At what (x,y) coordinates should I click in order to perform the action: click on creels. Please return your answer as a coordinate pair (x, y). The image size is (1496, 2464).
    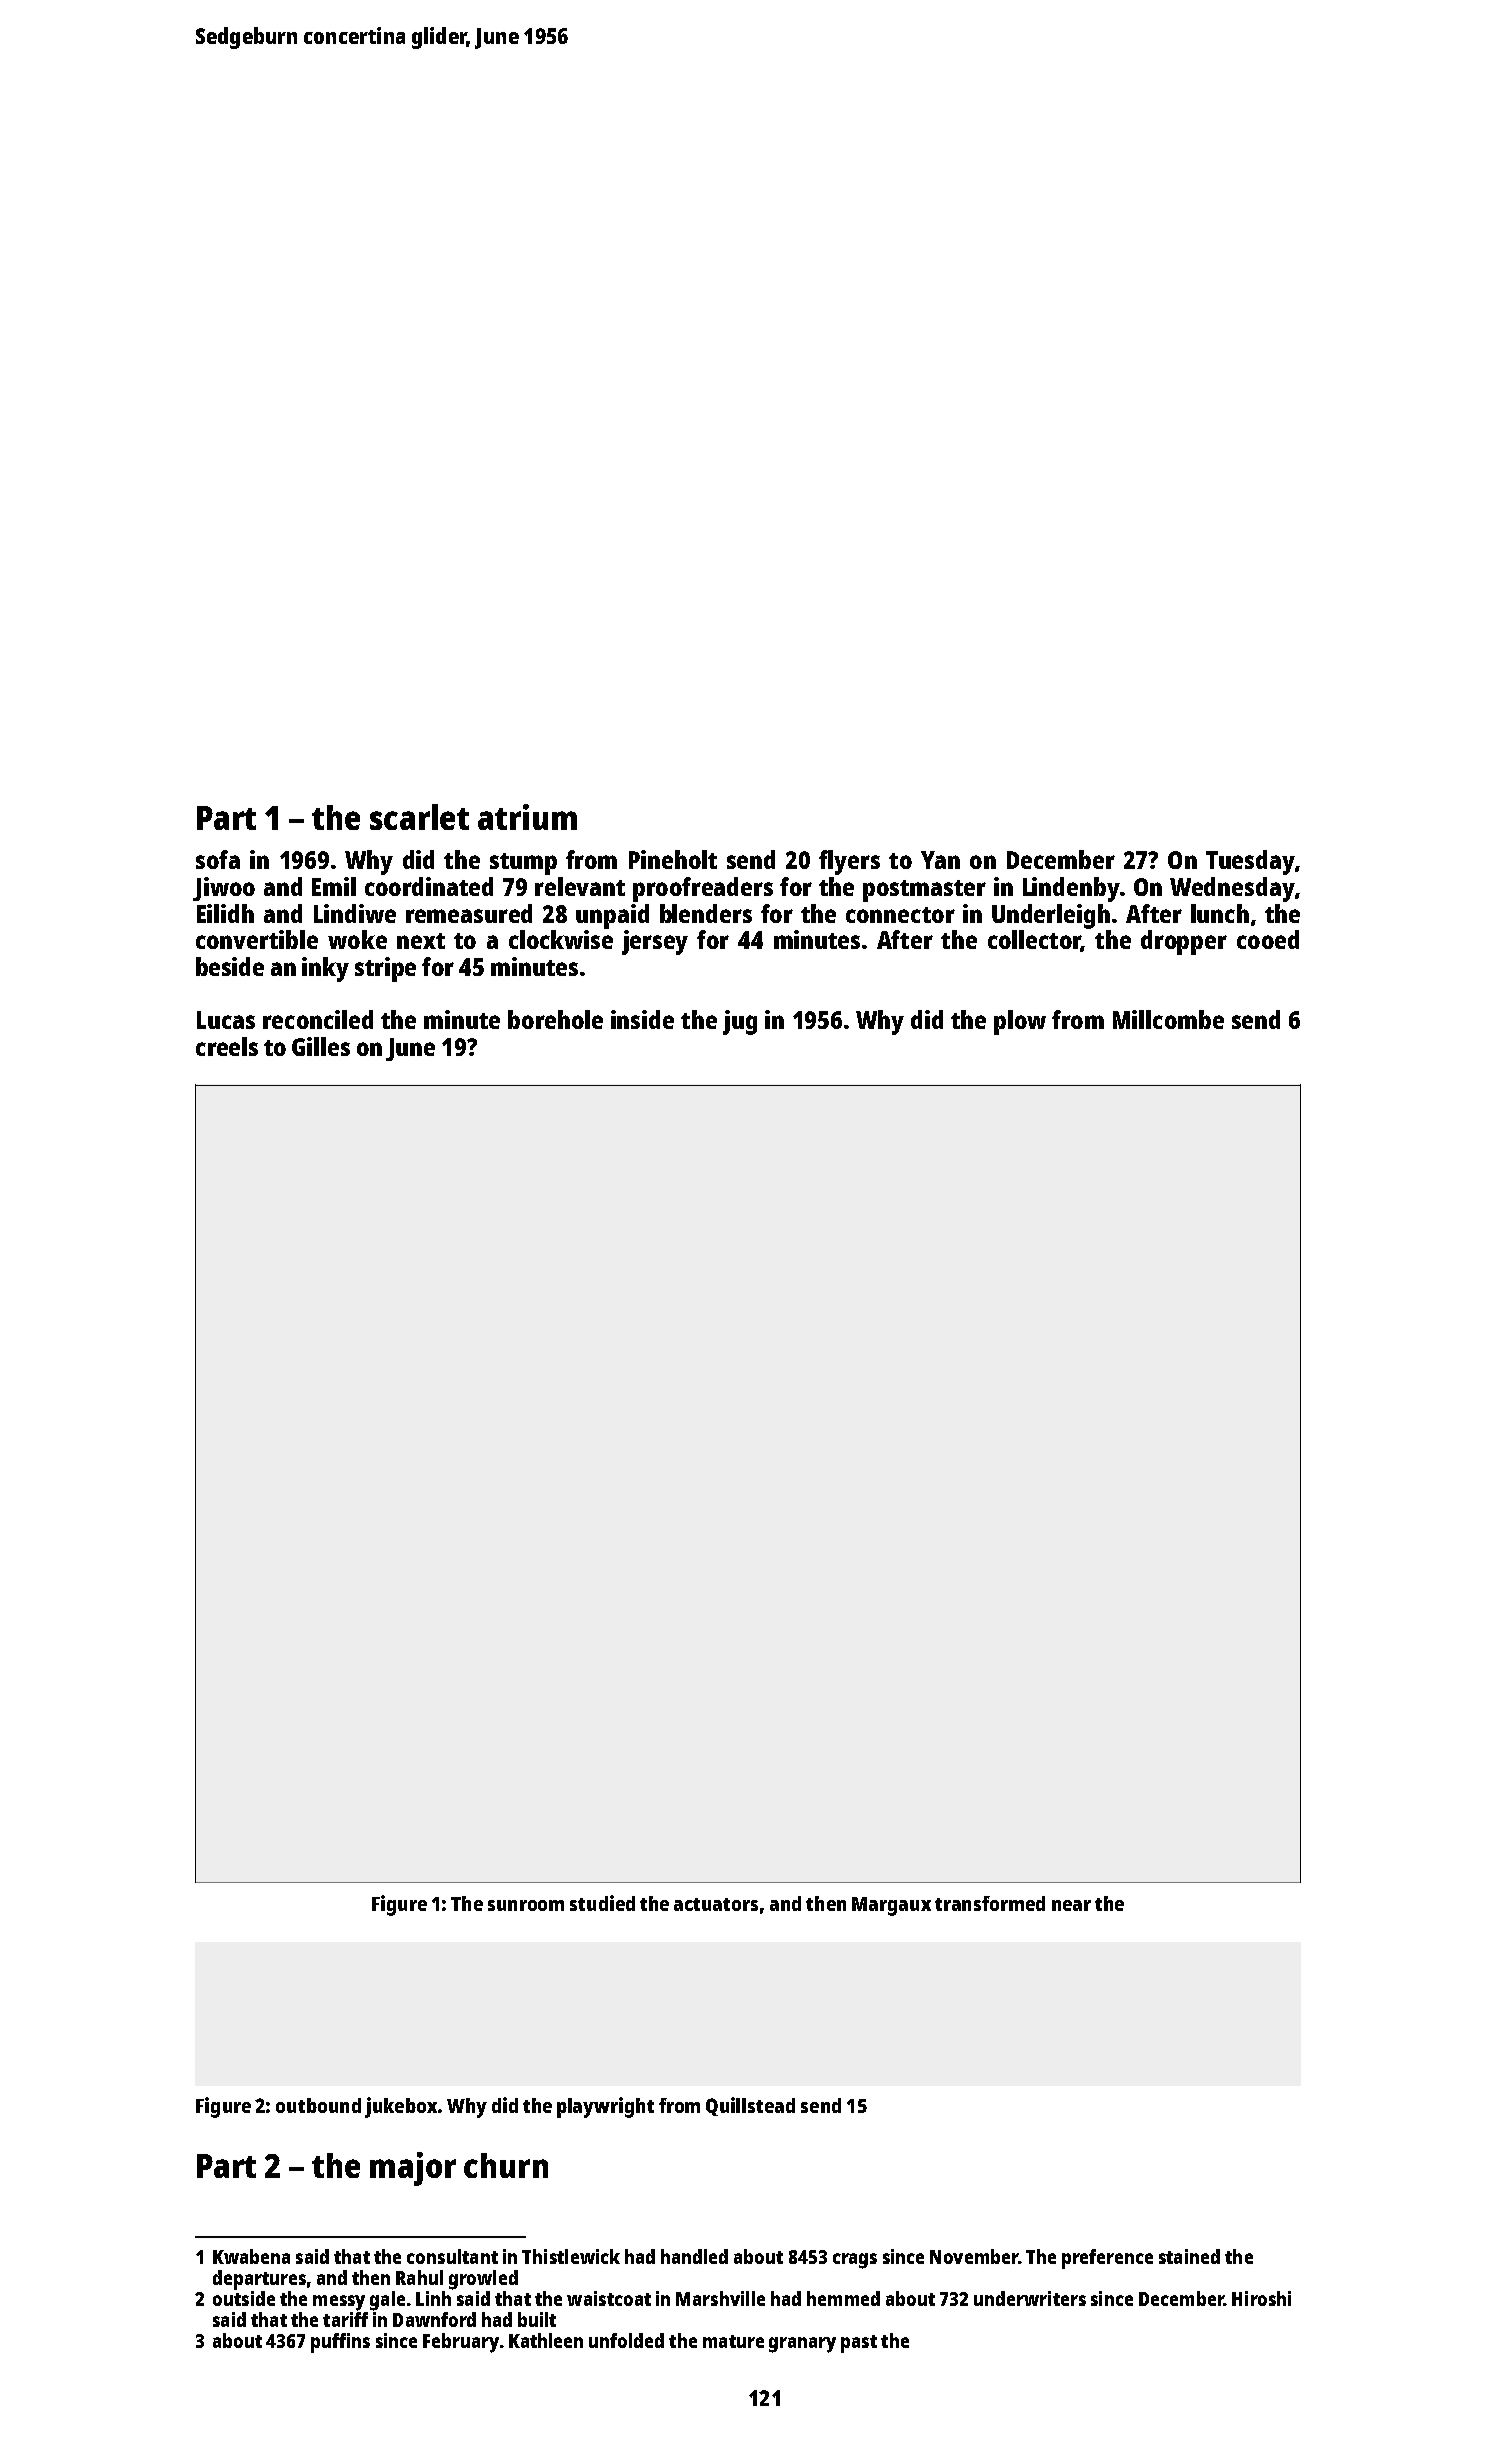
    Looking at the image, I should click on (227, 1046).
